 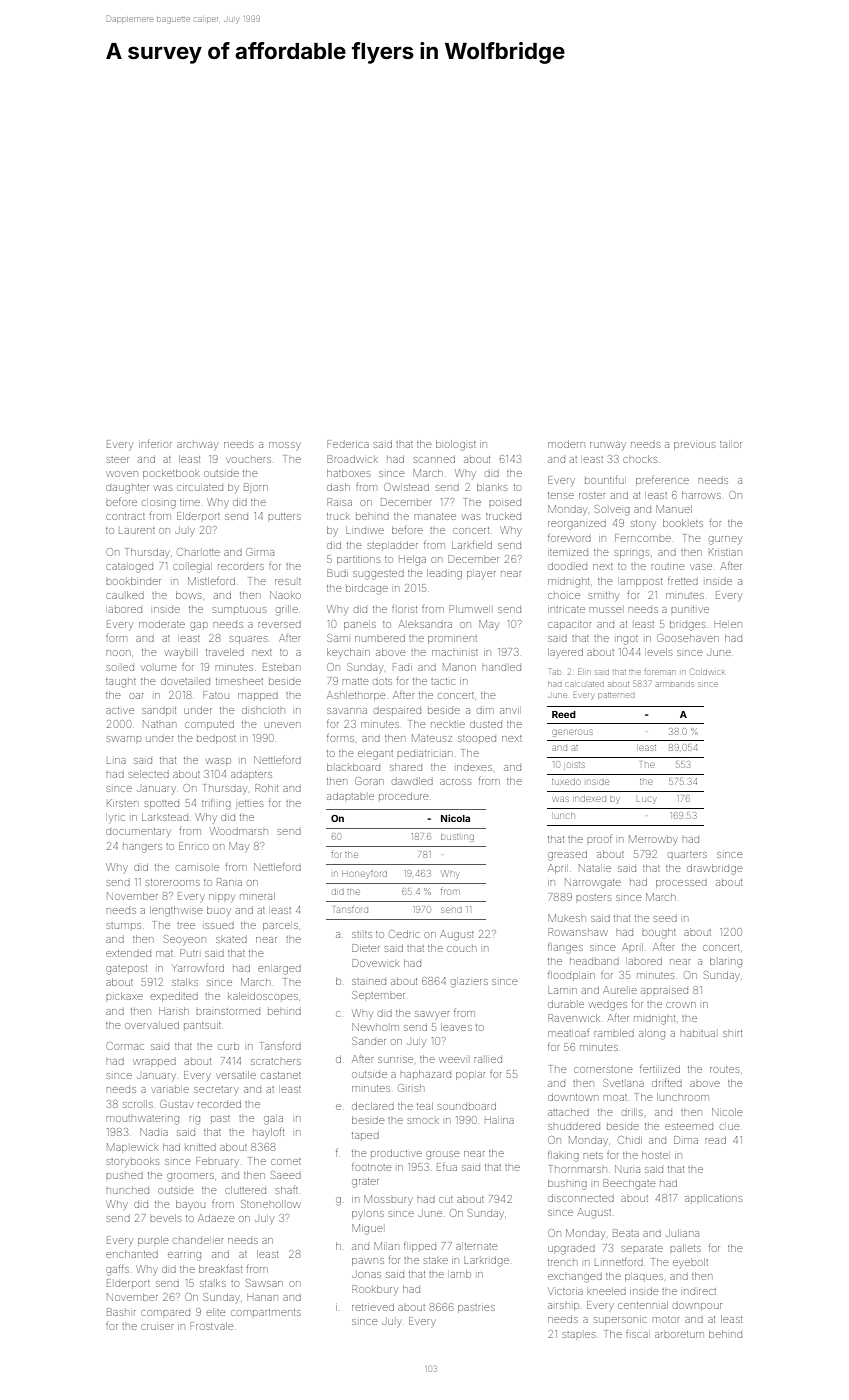 What do you see at coordinates (578, 932) in the image?
I see `Rowanshaw` at bounding box center [578, 932].
